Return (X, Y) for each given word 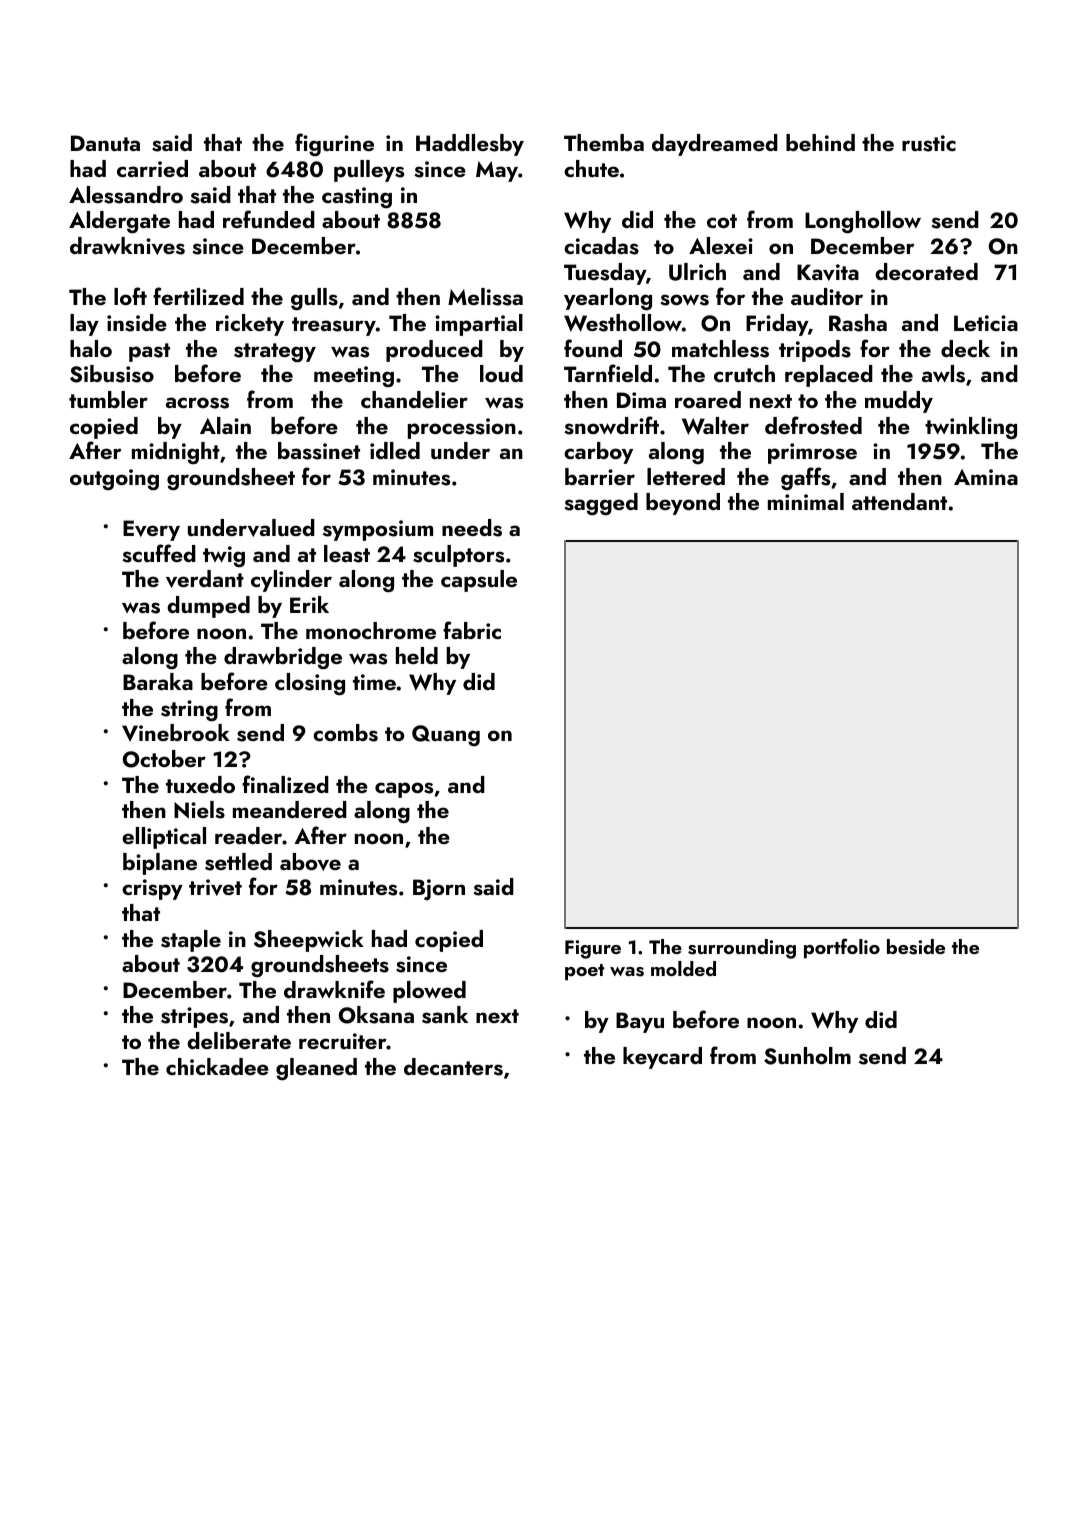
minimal (806, 501)
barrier (600, 476)
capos (404, 790)
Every (151, 530)
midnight (176, 453)
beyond (683, 504)
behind (820, 142)
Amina (986, 477)
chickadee (217, 1066)
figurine (334, 144)
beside (916, 947)
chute (591, 168)
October (164, 759)
